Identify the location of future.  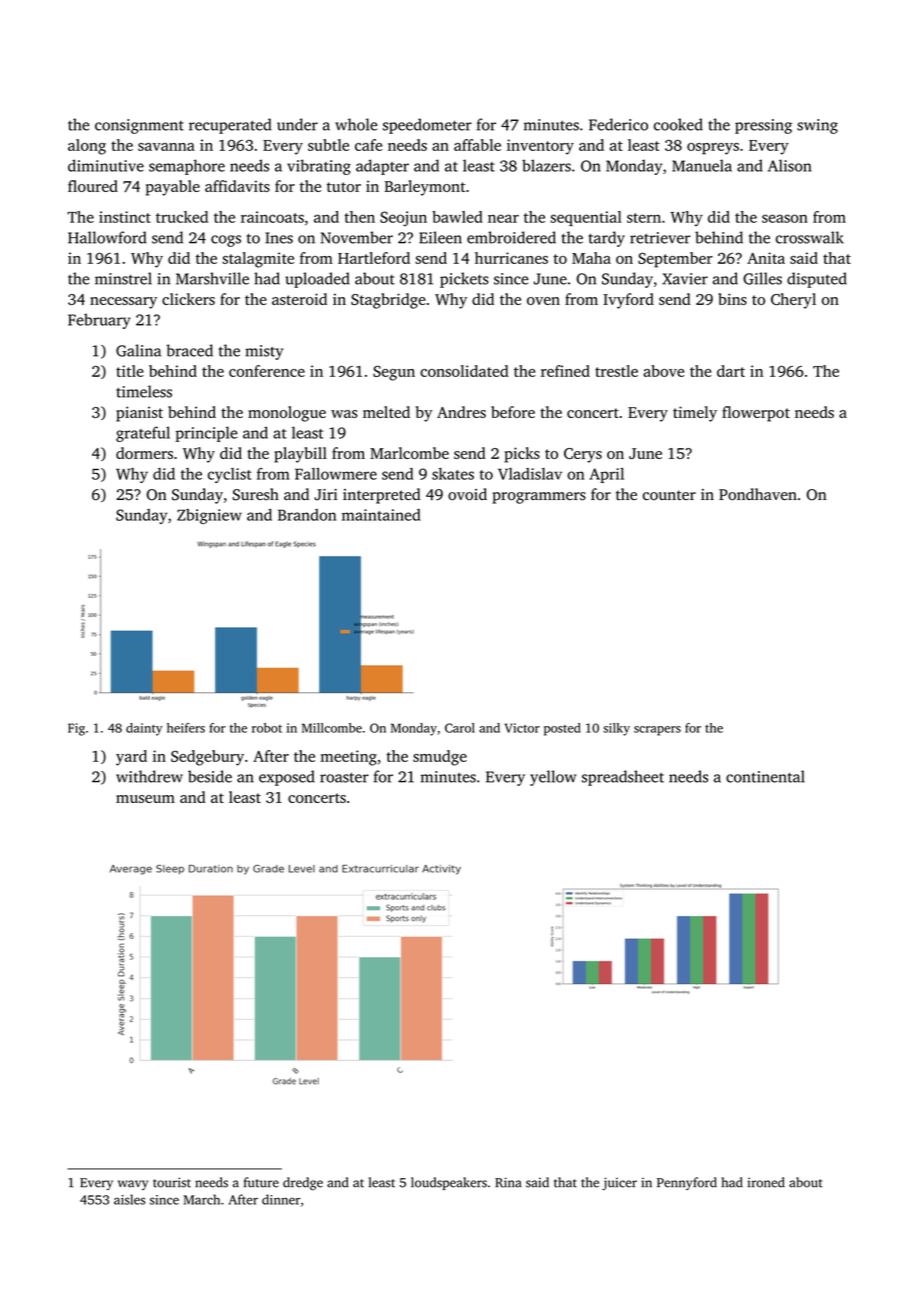
(261, 1182).
